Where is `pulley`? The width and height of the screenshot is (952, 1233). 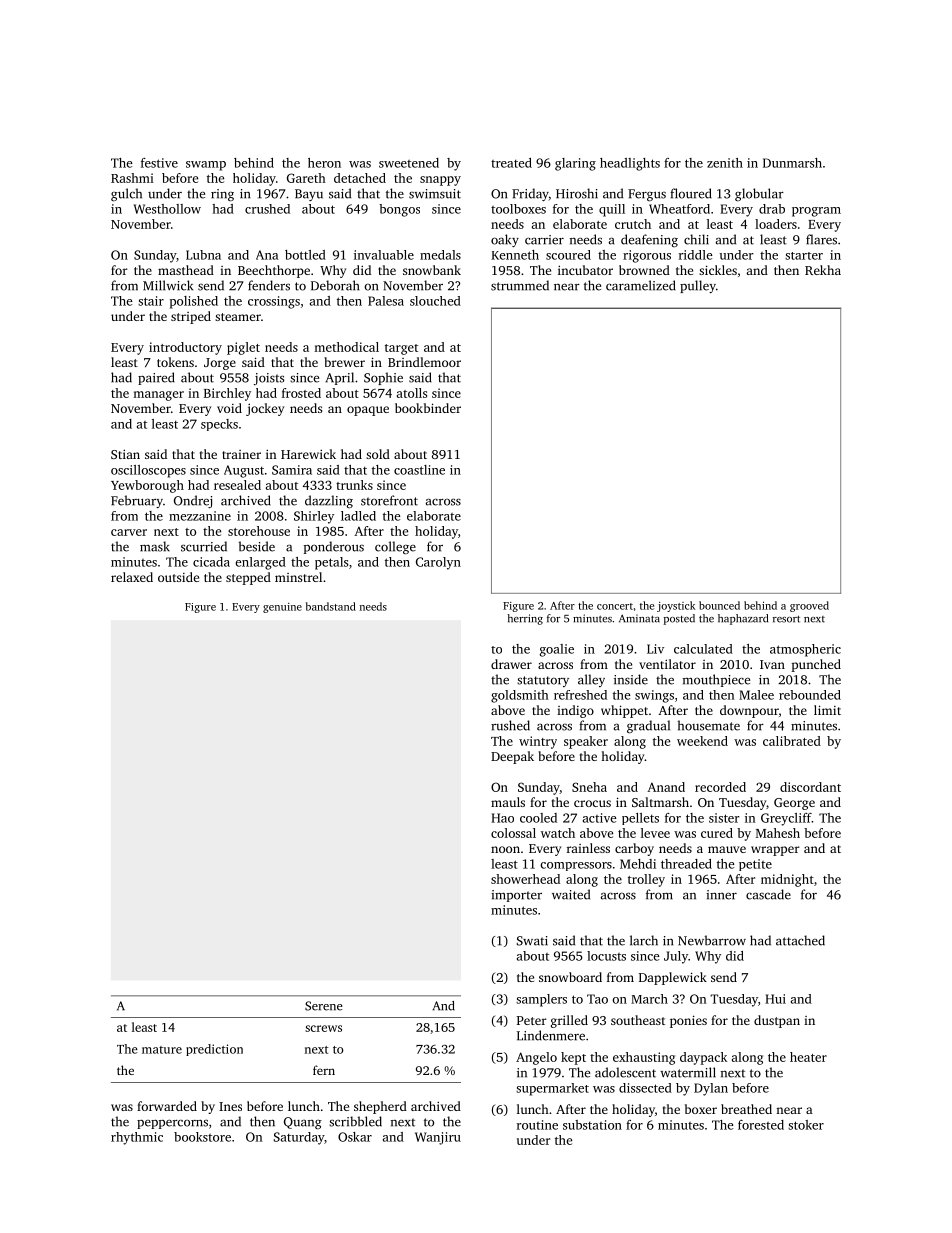 pulley is located at coordinates (698, 286).
